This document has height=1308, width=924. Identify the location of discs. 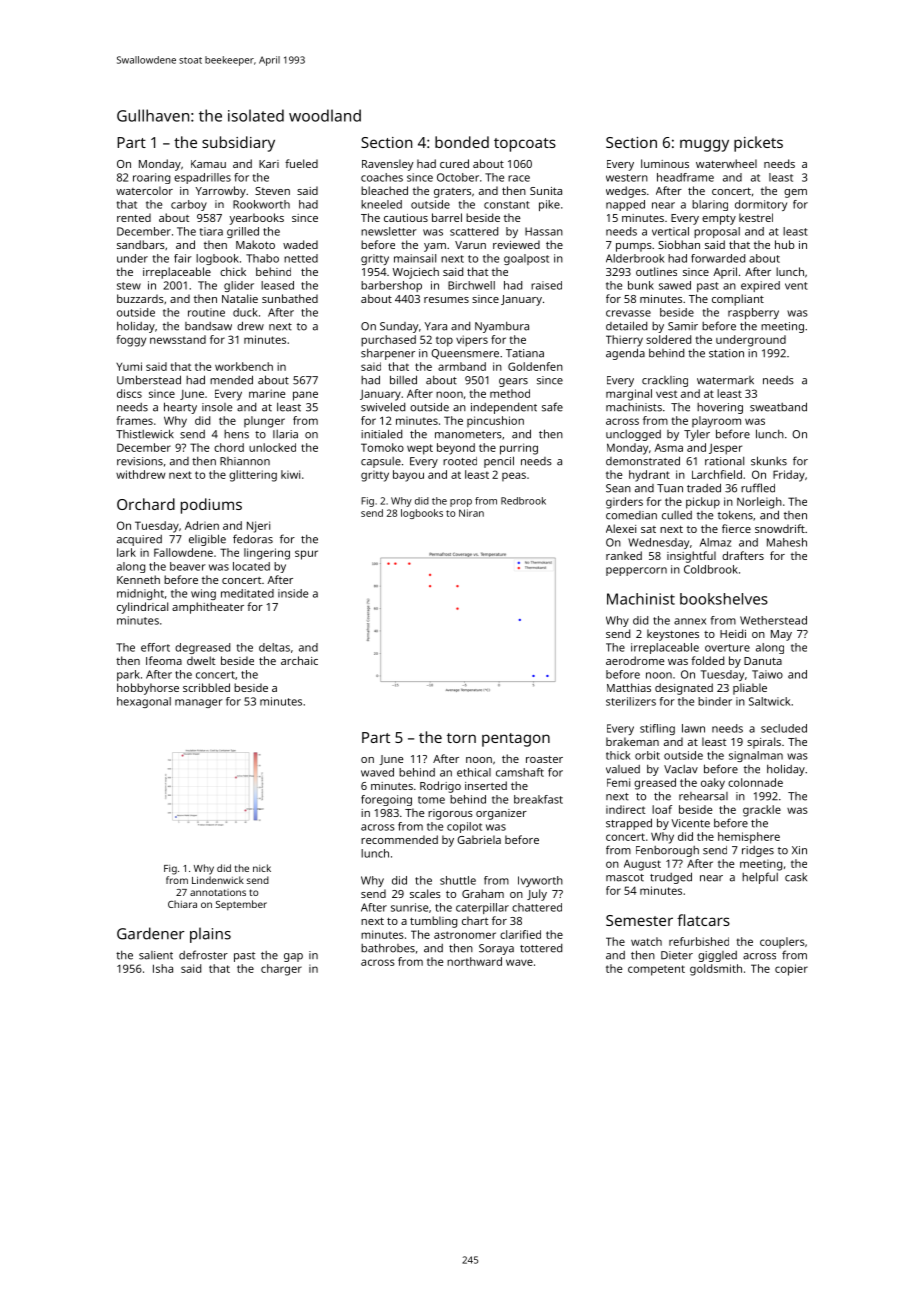
(129, 393).
